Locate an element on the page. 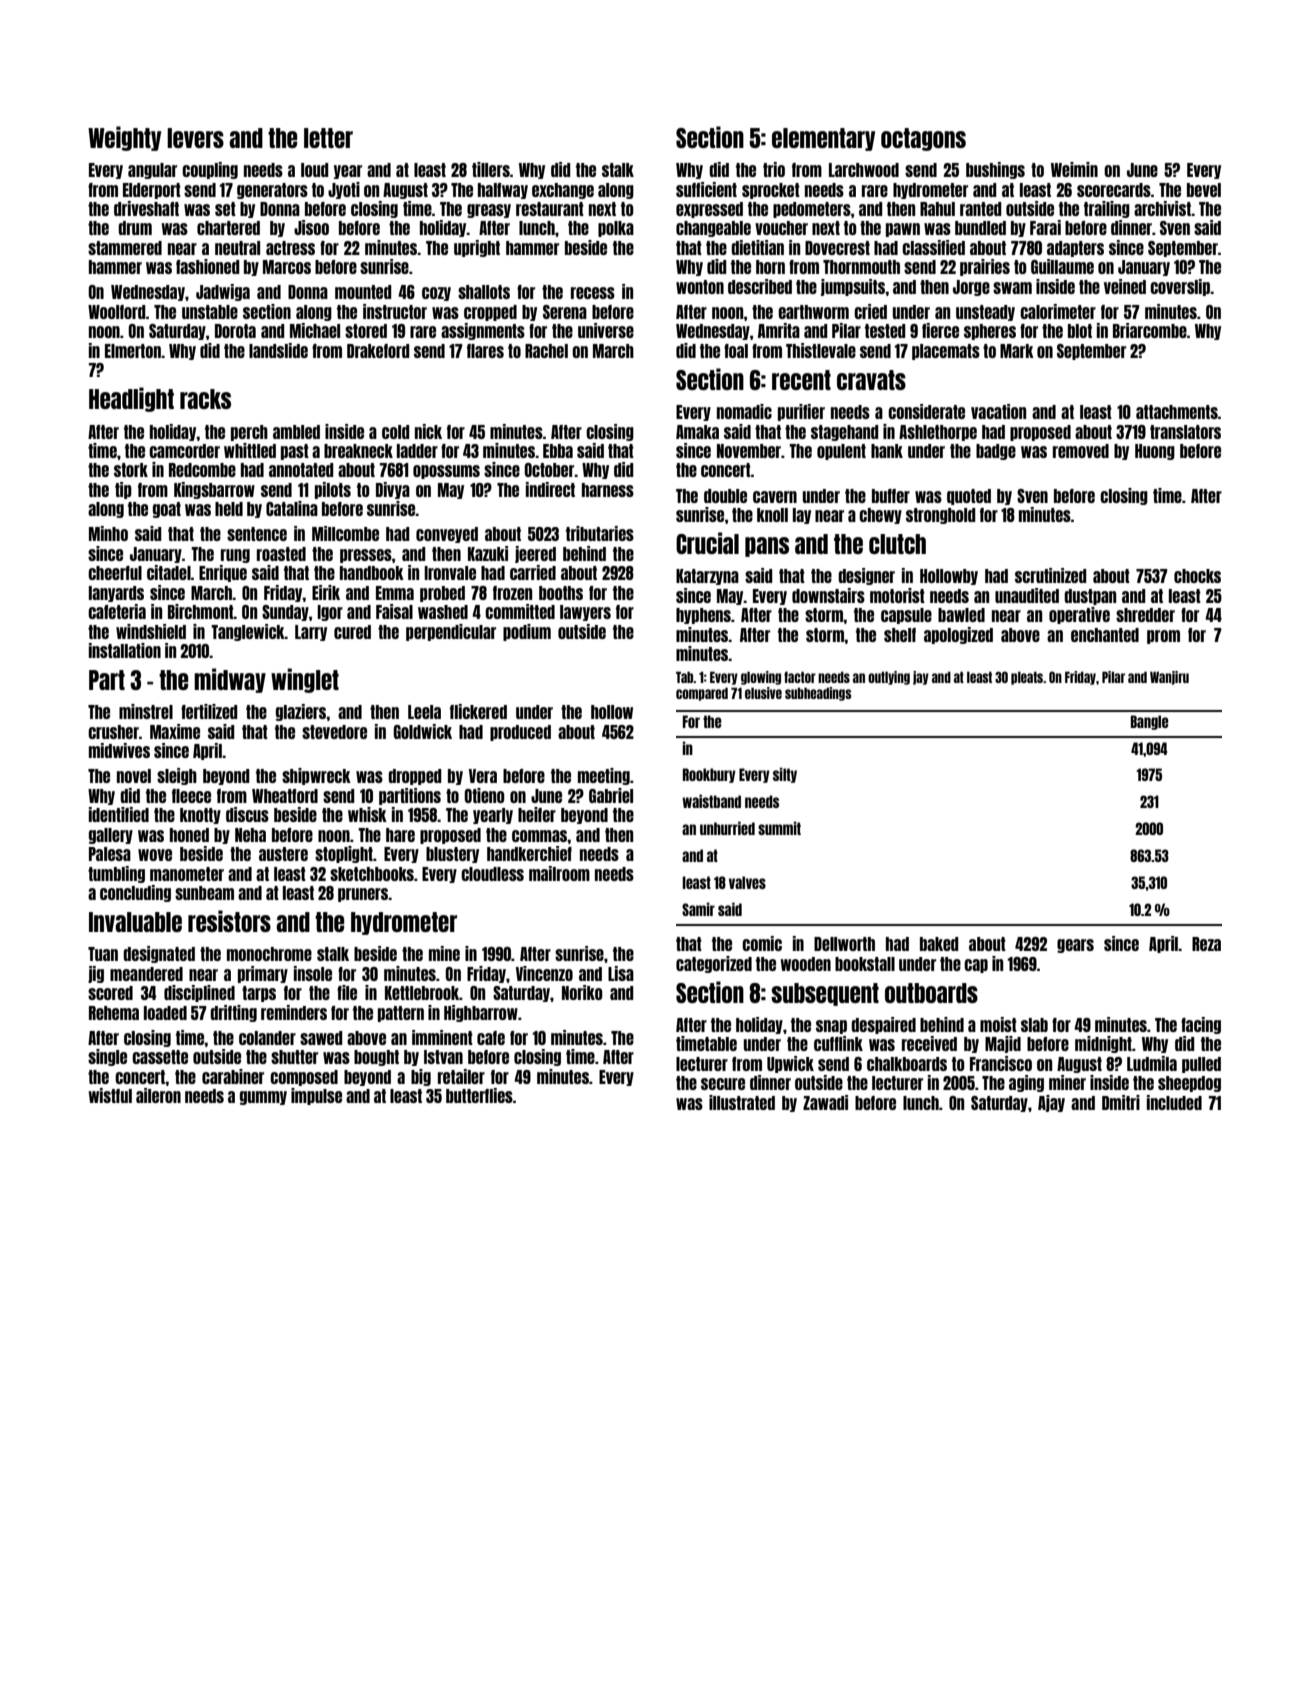  November is located at coordinates (749, 451).
